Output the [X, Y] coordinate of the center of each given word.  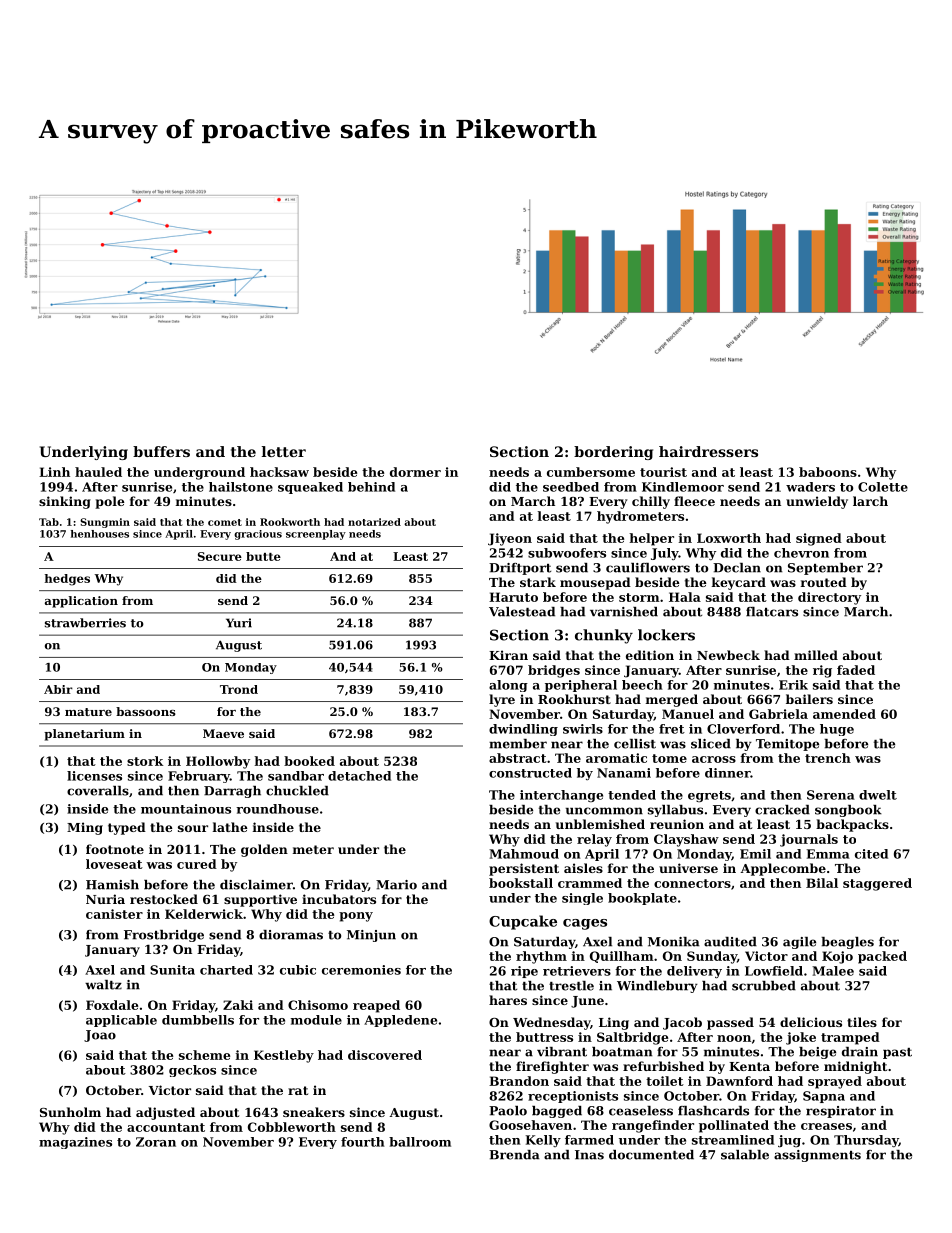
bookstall [521, 883]
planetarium [84, 735]
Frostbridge [164, 936]
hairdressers [708, 451]
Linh [54, 472]
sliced [711, 744]
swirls [583, 729]
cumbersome [591, 472]
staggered [877, 884]
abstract [518, 758]
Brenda [514, 1155]
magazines [75, 1143]
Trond [239, 689]
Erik [793, 685]
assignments [817, 1156]
